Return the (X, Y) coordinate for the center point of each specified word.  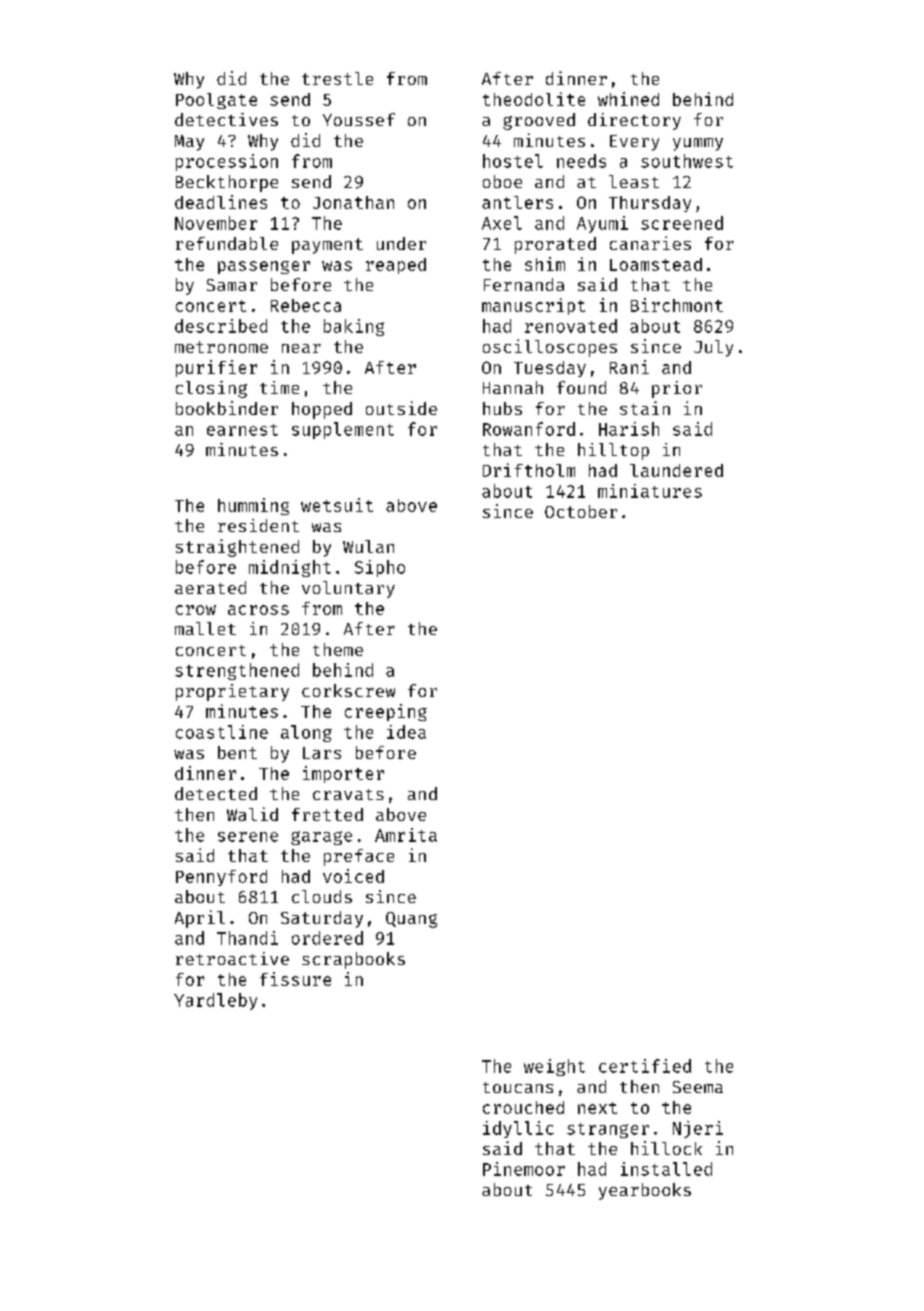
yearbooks (645, 1191)
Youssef (359, 119)
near (301, 348)
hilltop (613, 451)
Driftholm (529, 470)
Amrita (406, 835)
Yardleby (215, 1001)
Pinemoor (524, 1169)
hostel (513, 161)
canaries (650, 243)
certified (645, 1066)
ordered (327, 938)
